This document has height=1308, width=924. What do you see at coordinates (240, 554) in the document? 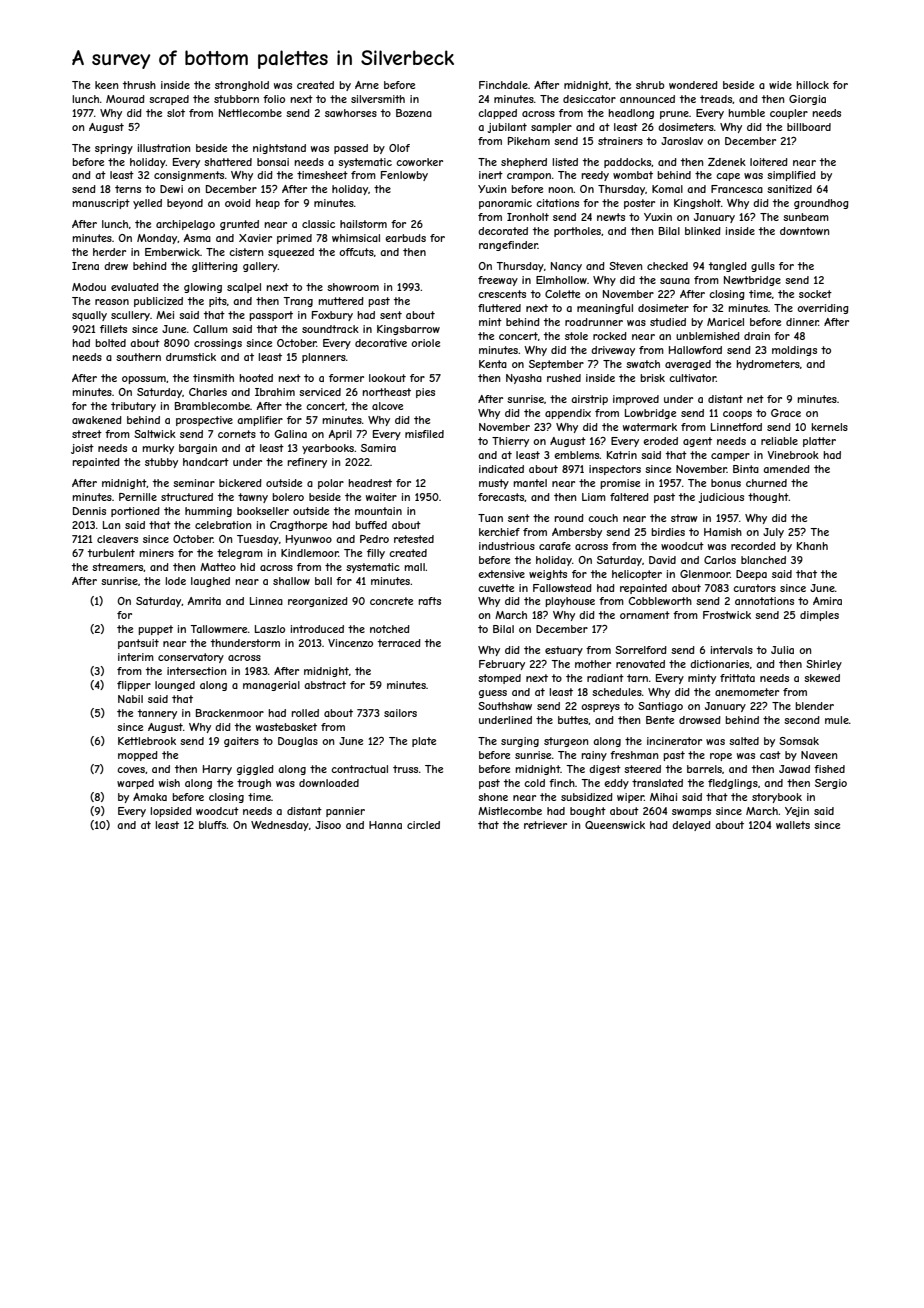
I see `telegram` at bounding box center [240, 554].
